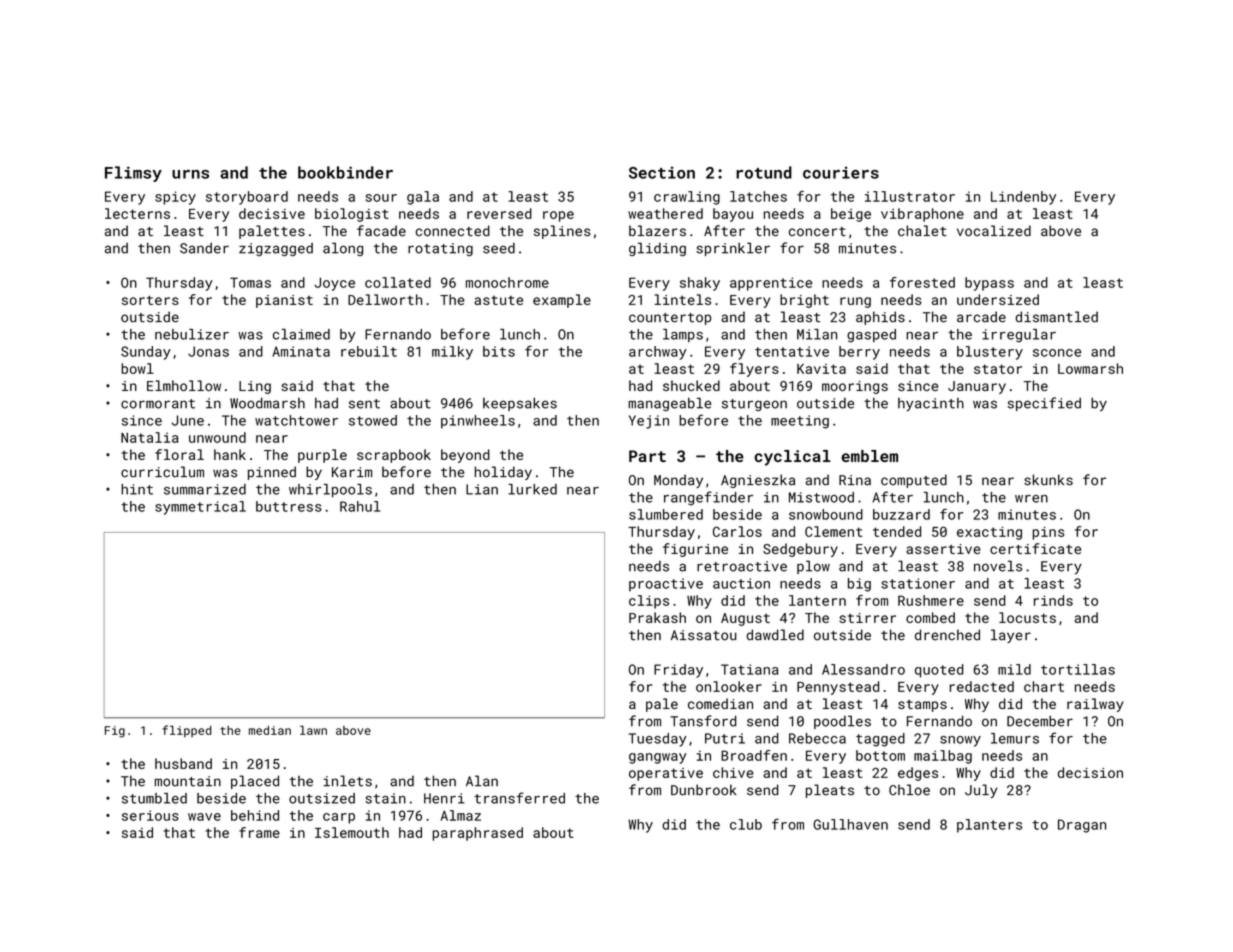 This screenshot has width=1233, height=952. What do you see at coordinates (657, 740) in the screenshot?
I see `Tuesday` at bounding box center [657, 740].
